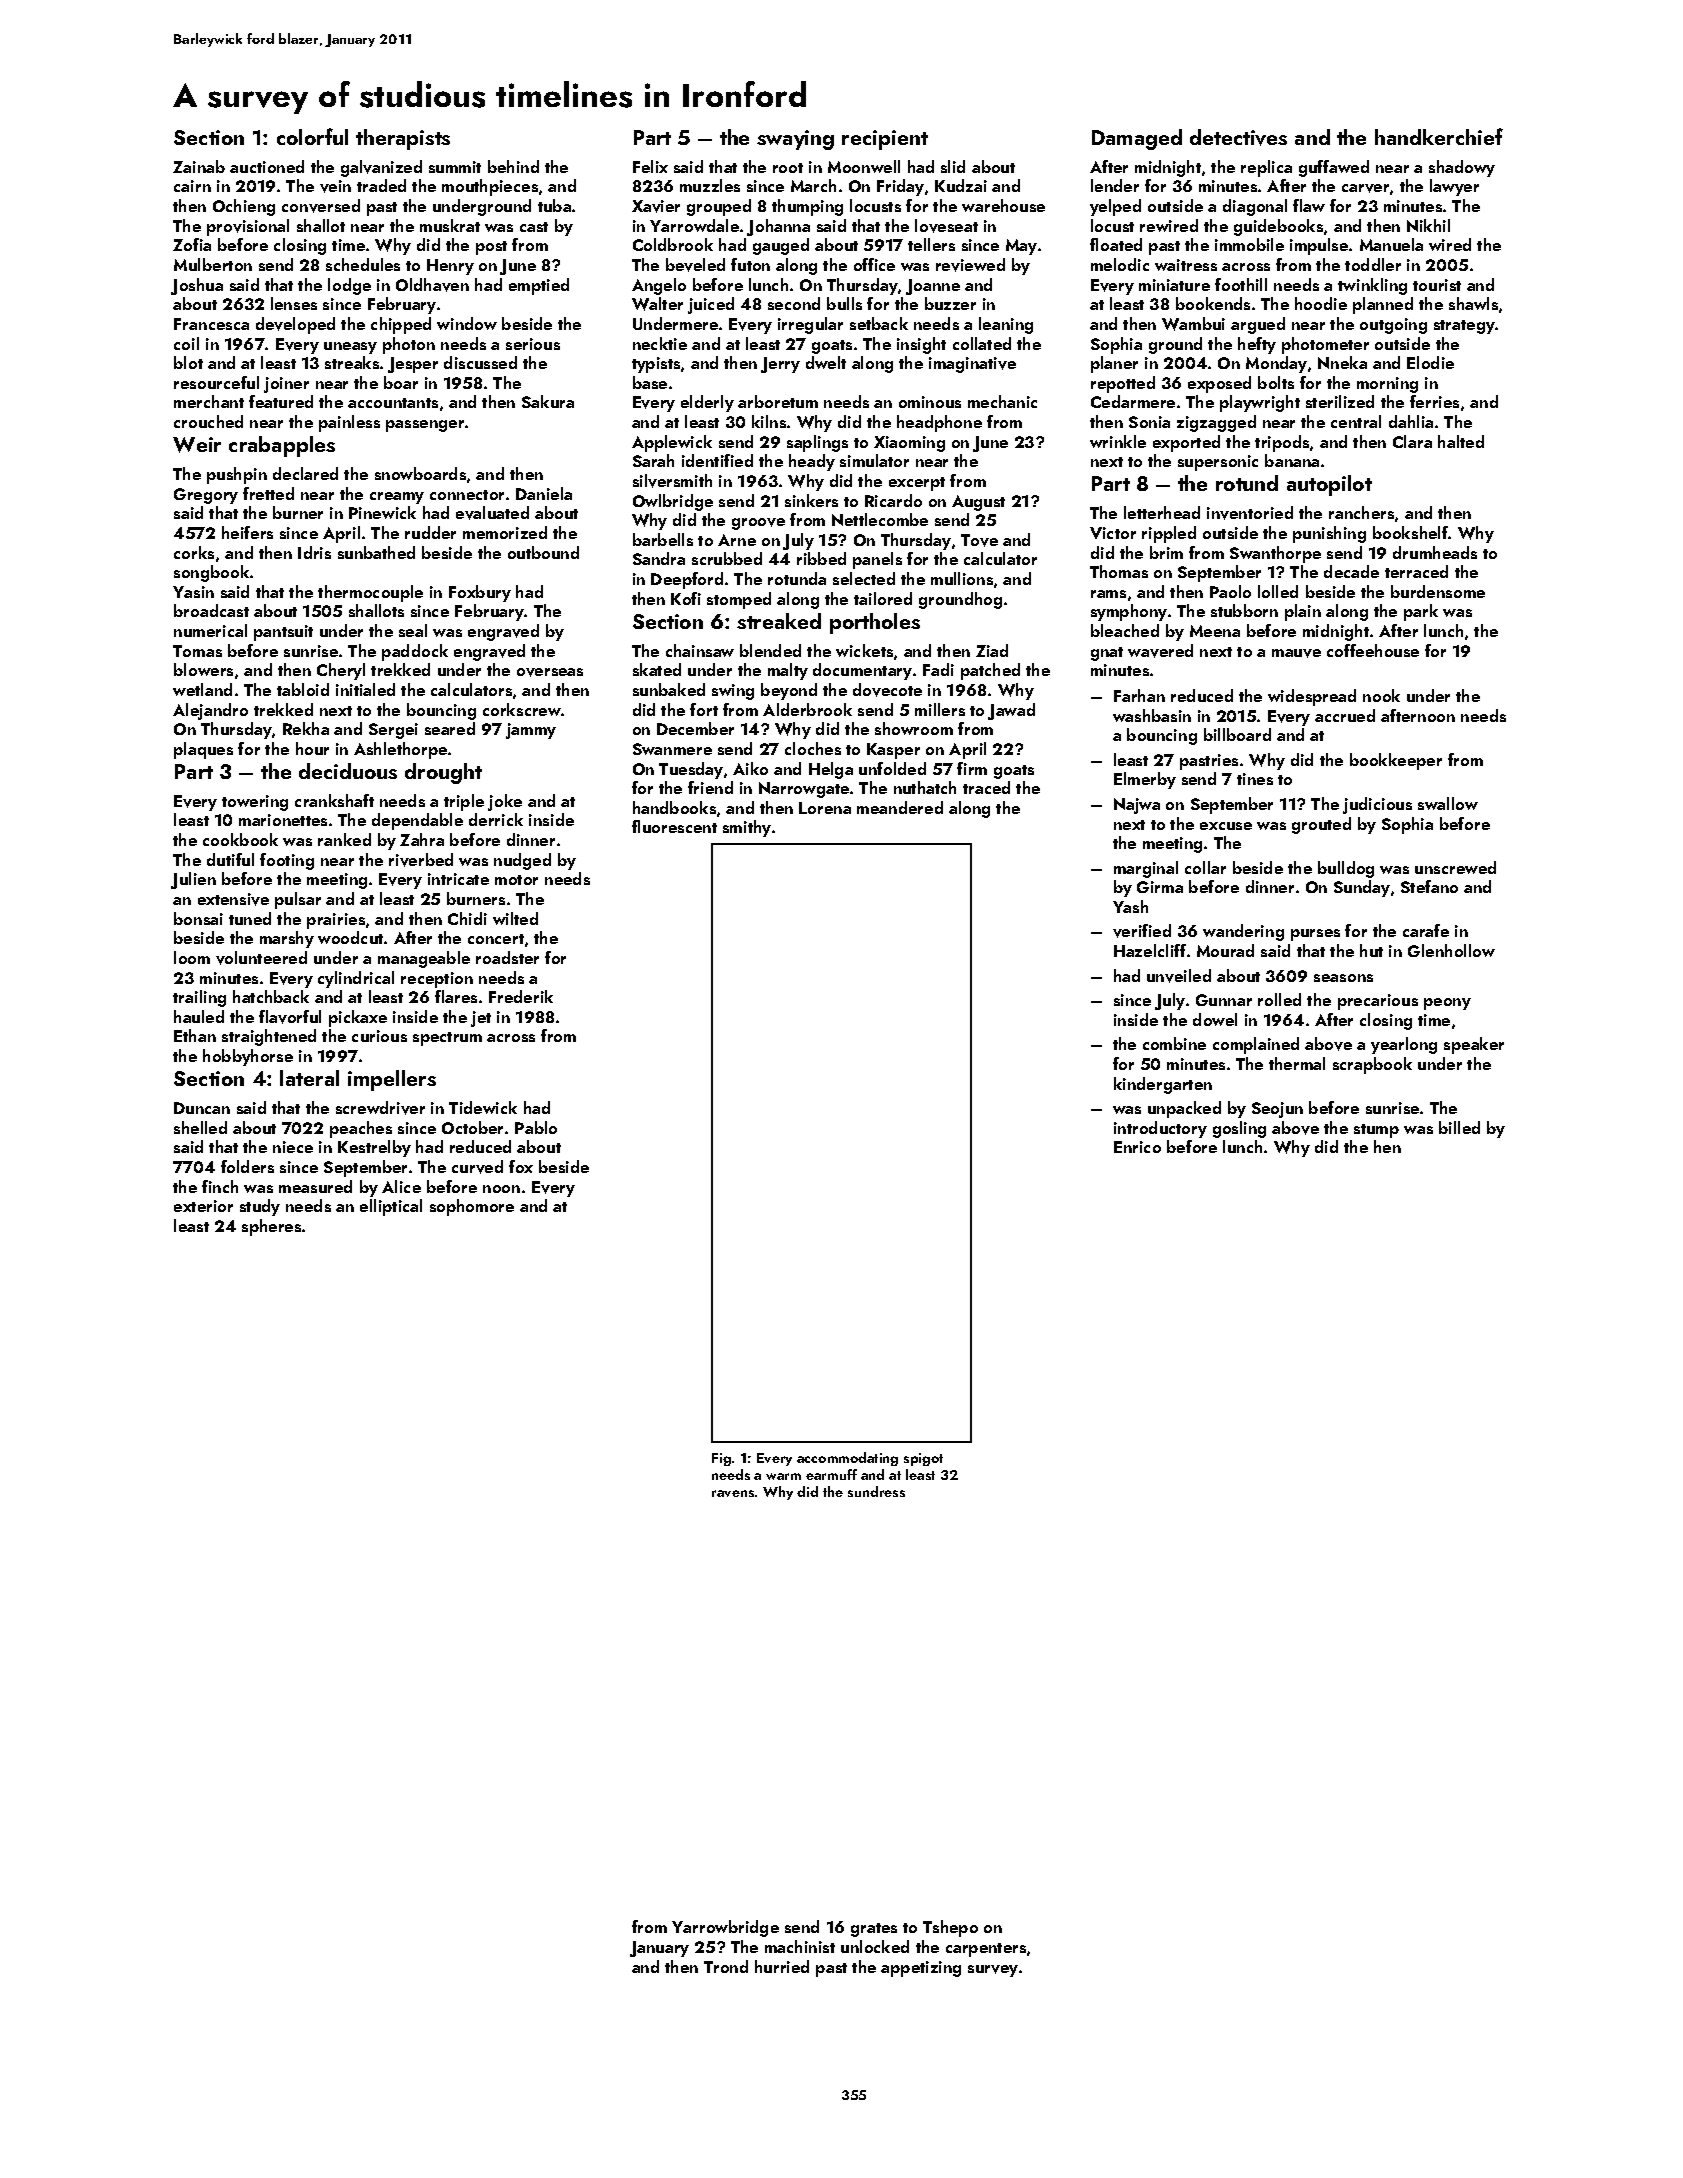 This screenshot has width=1683, height=2178. Describe the element at coordinates (721, 1459) in the screenshot. I see `Fig` at that location.
